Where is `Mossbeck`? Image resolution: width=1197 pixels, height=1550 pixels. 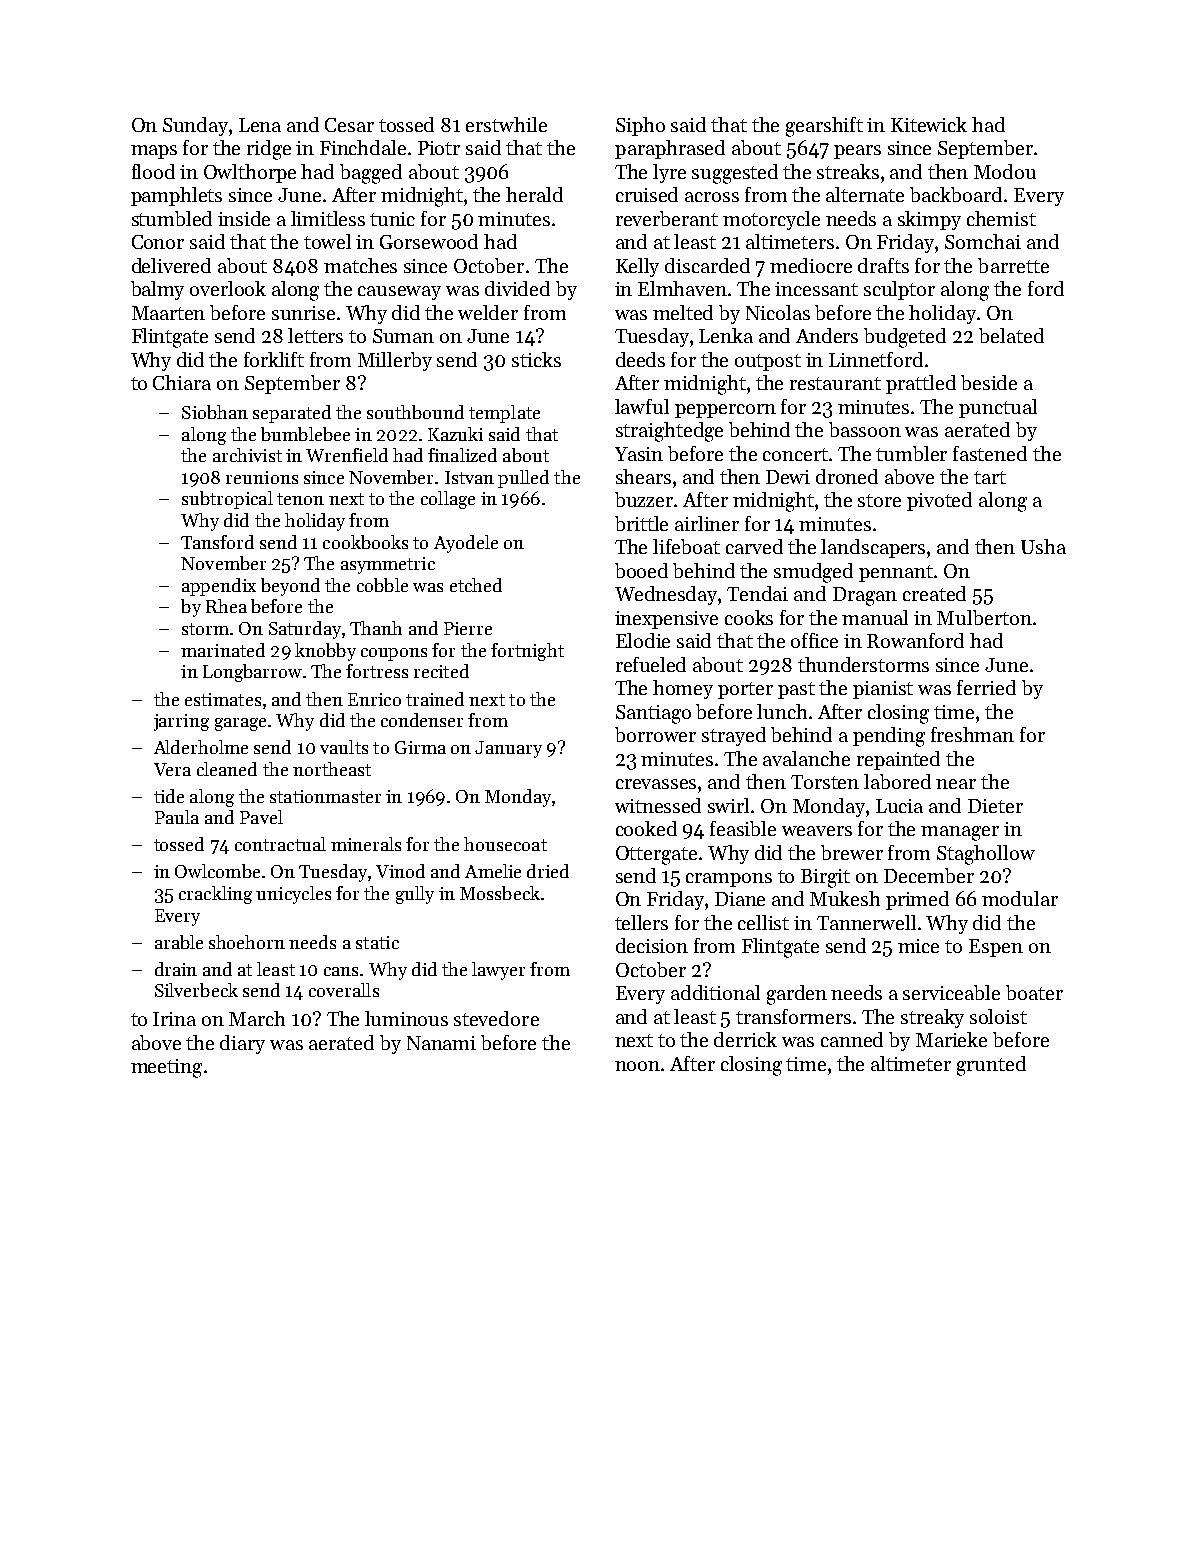 Mossbeck is located at coordinates (500, 893).
